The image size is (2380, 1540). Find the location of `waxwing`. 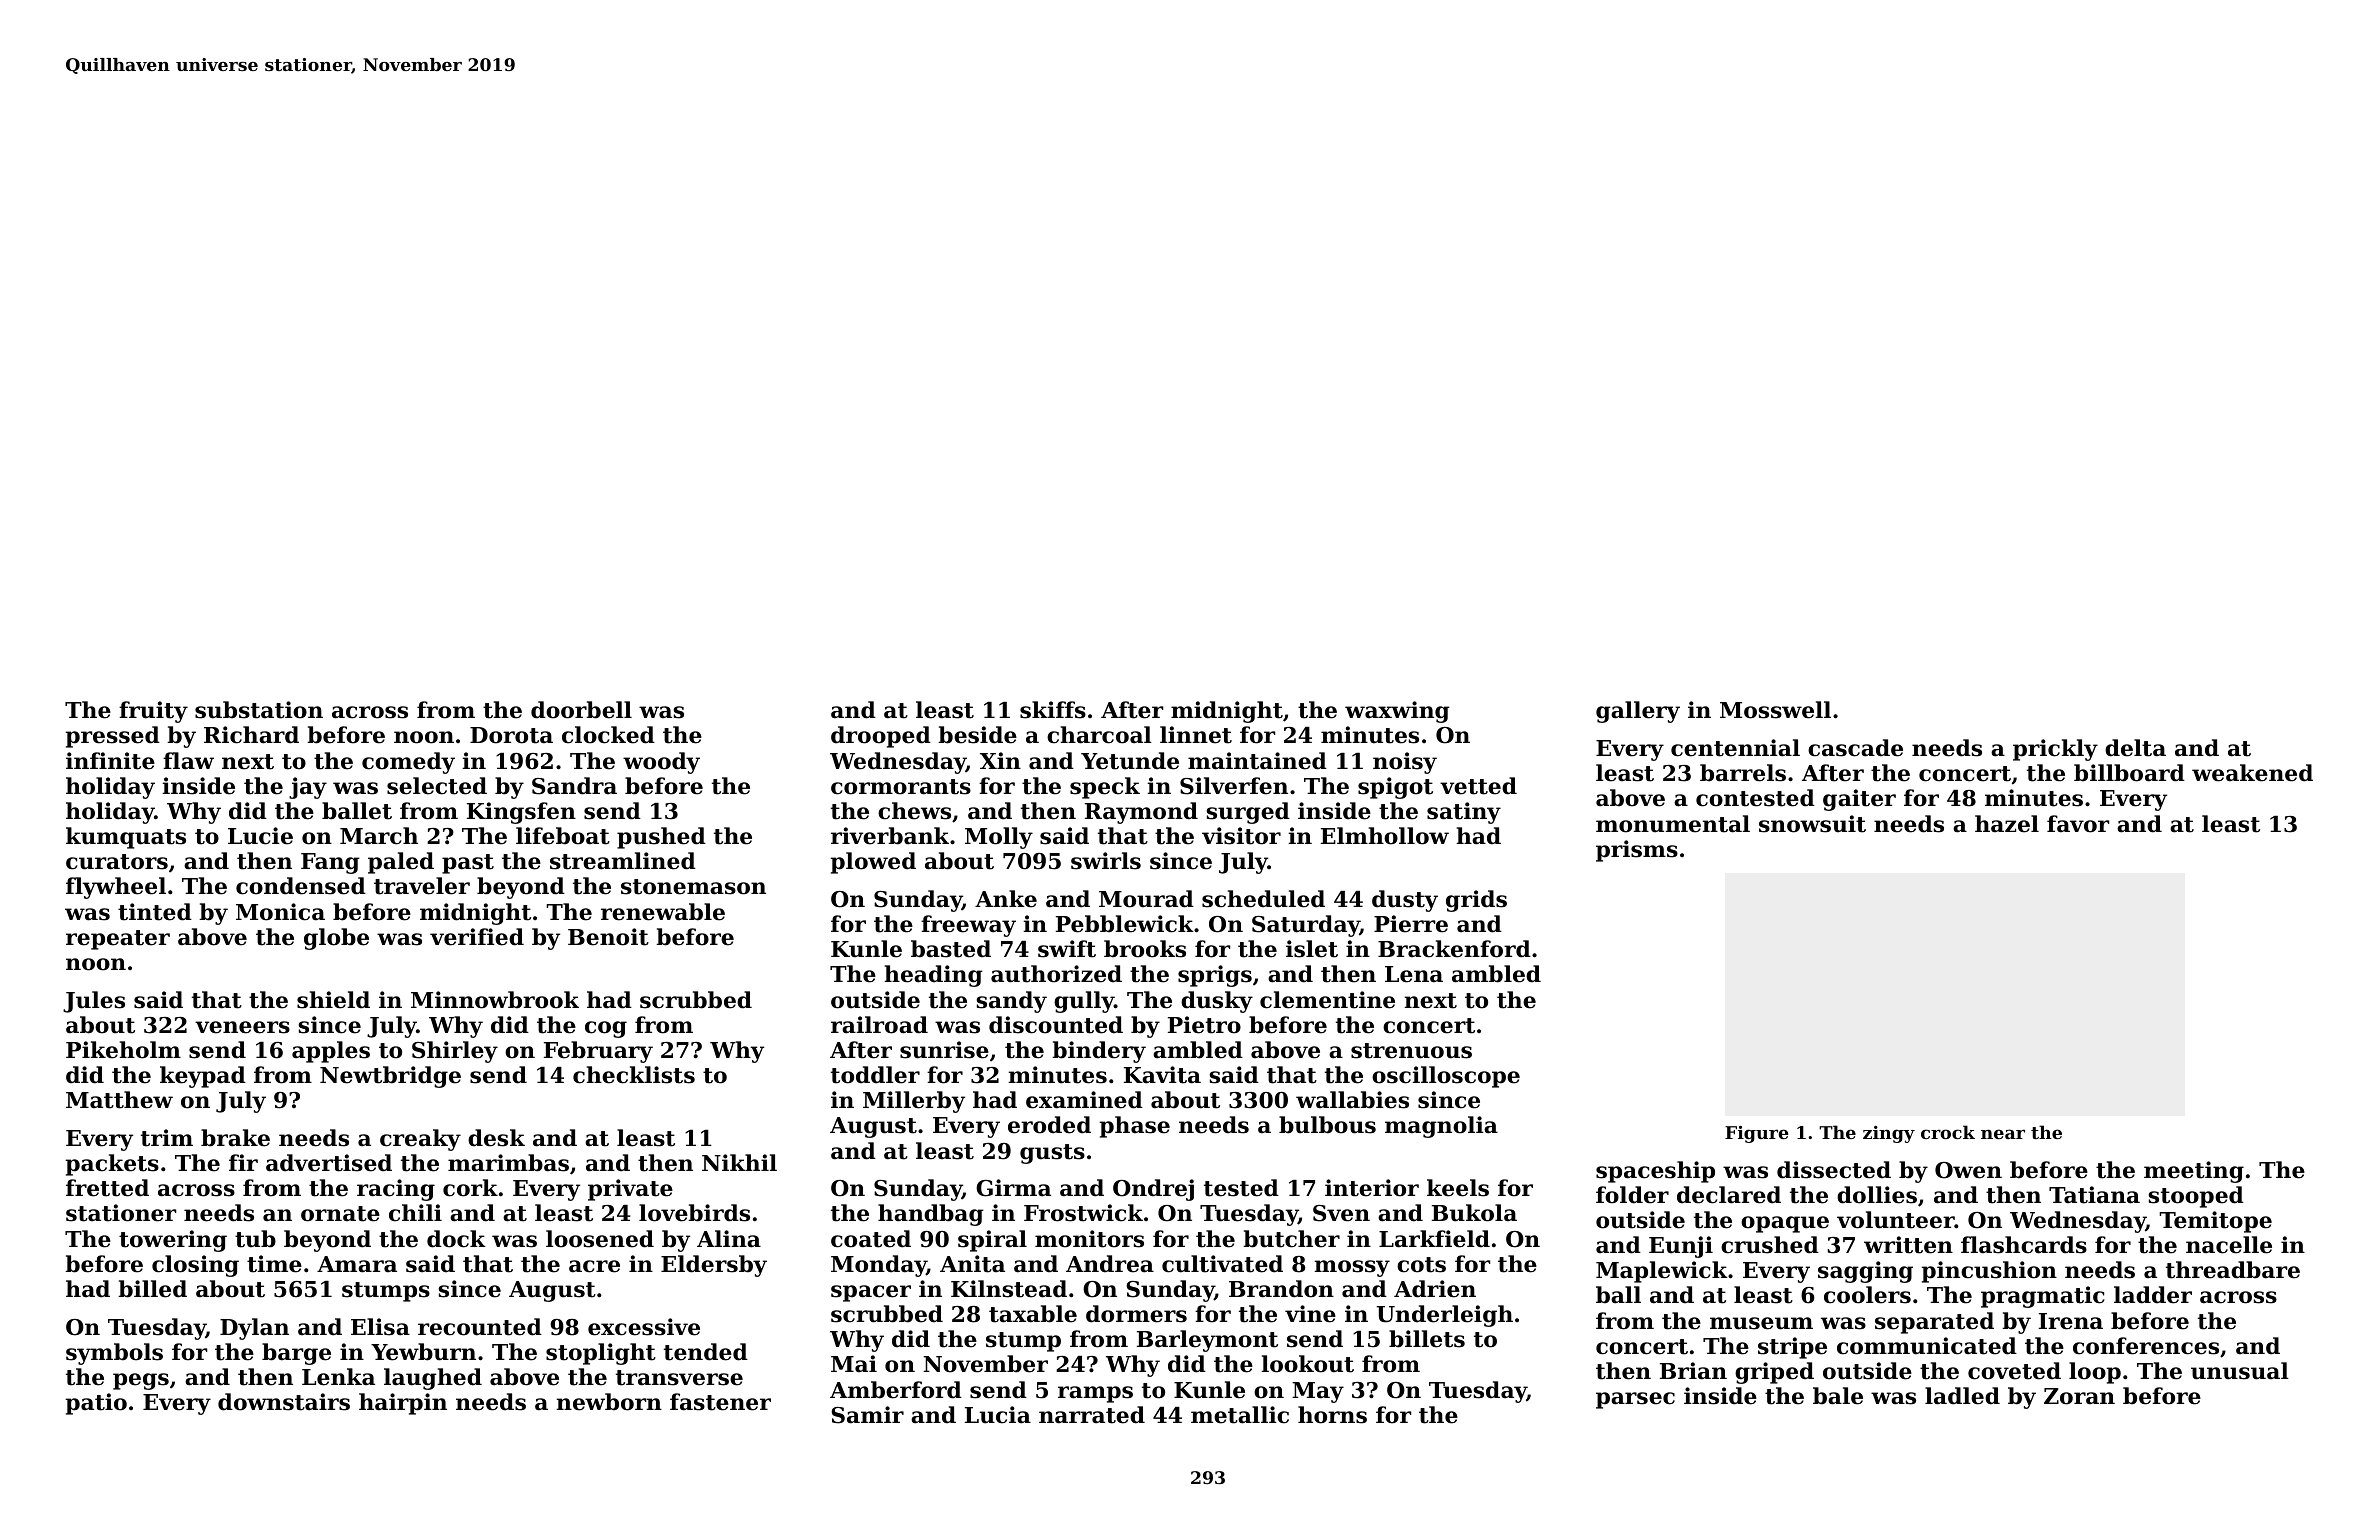

waxwing is located at coordinates (1397, 712).
